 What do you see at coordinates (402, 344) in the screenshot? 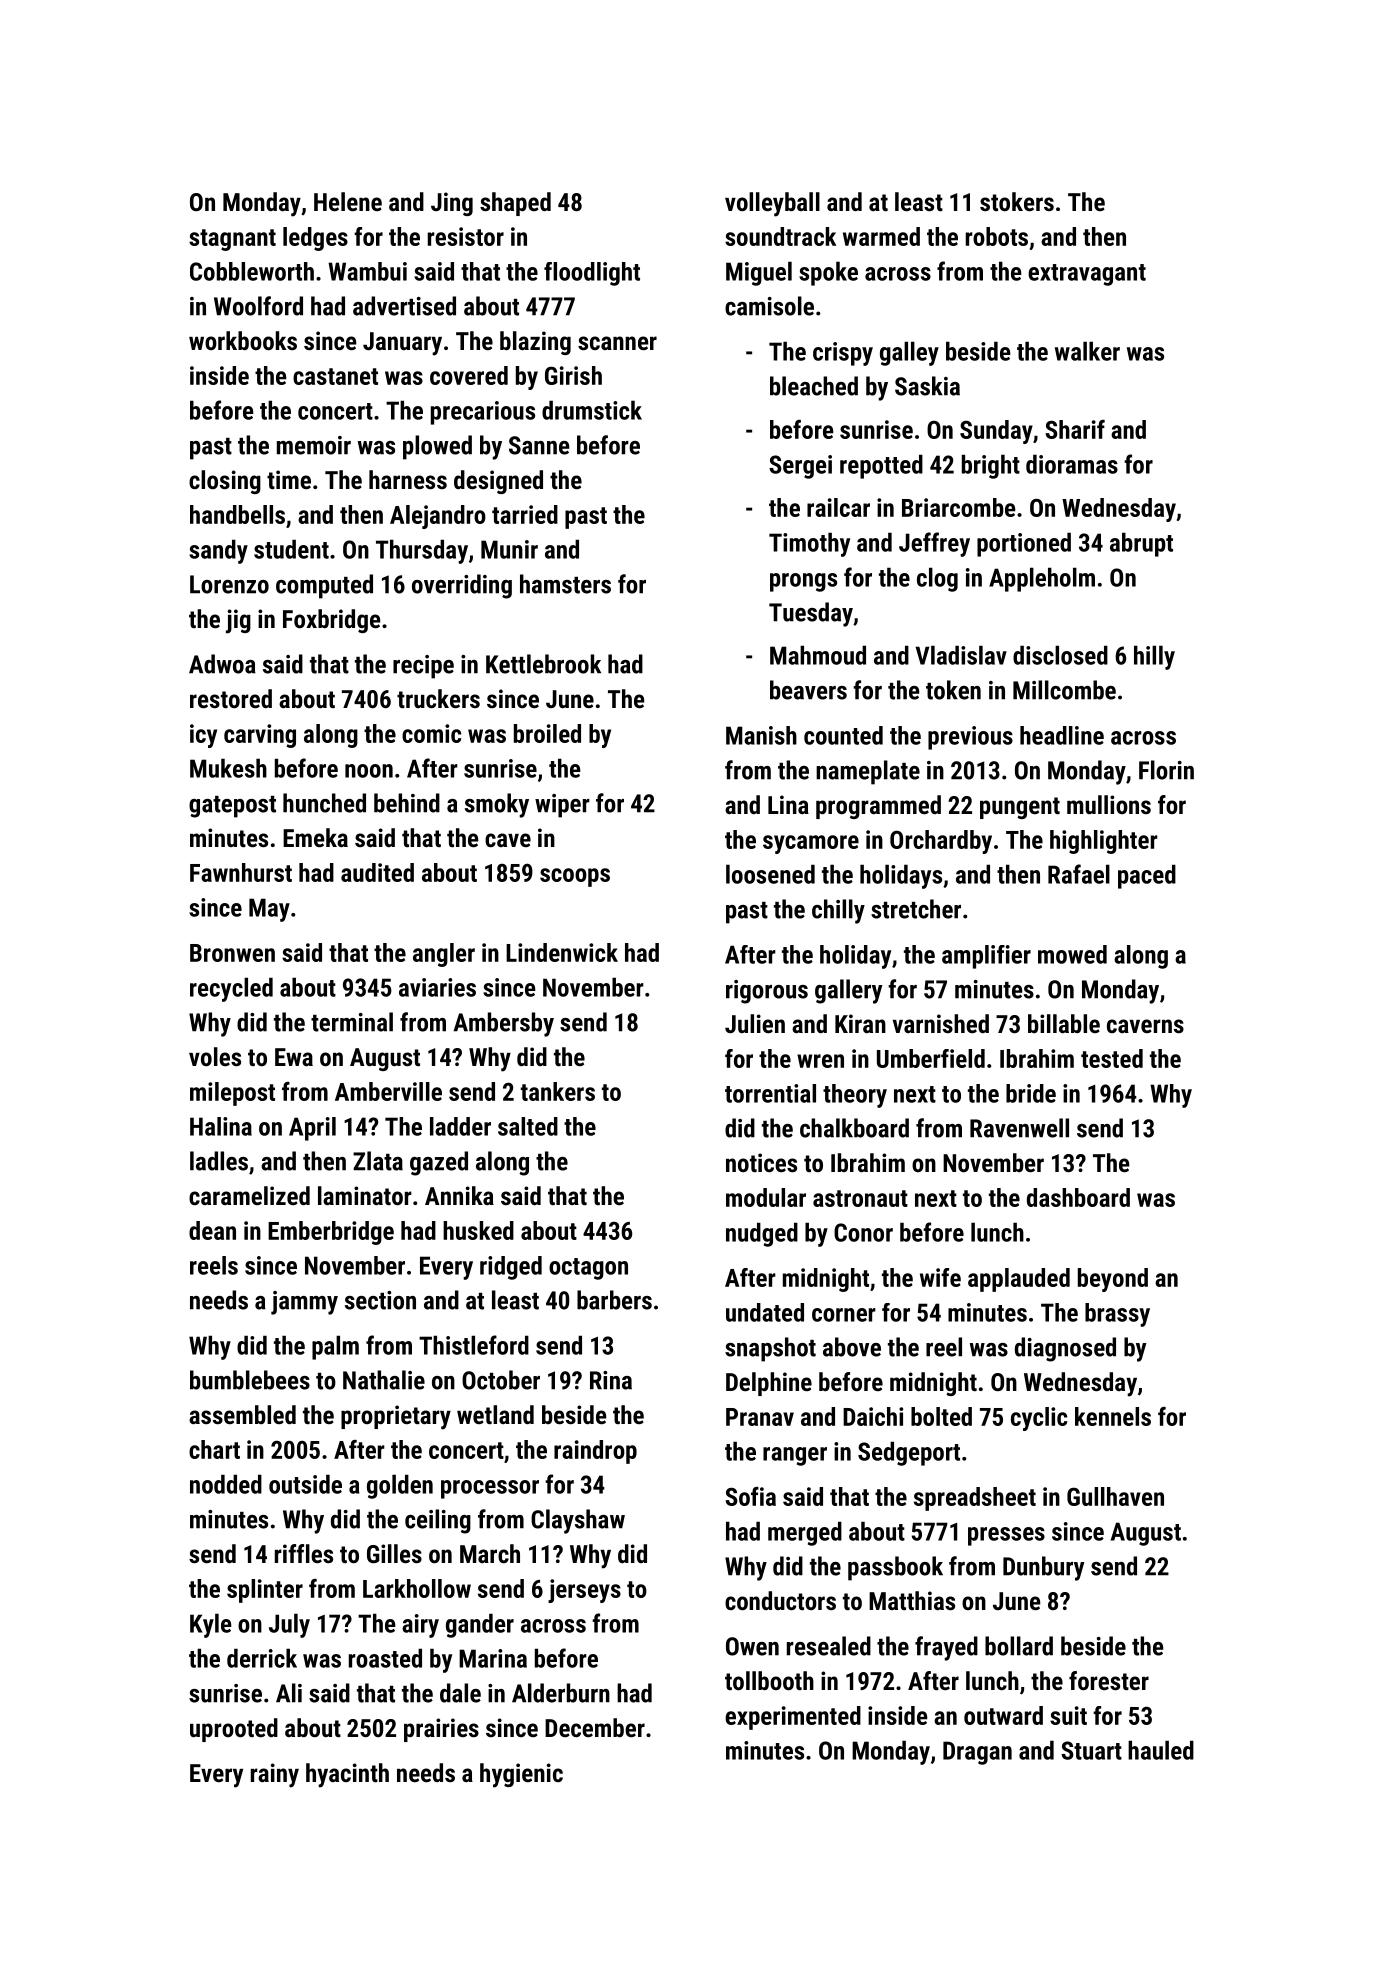
I see `January` at bounding box center [402, 344].
